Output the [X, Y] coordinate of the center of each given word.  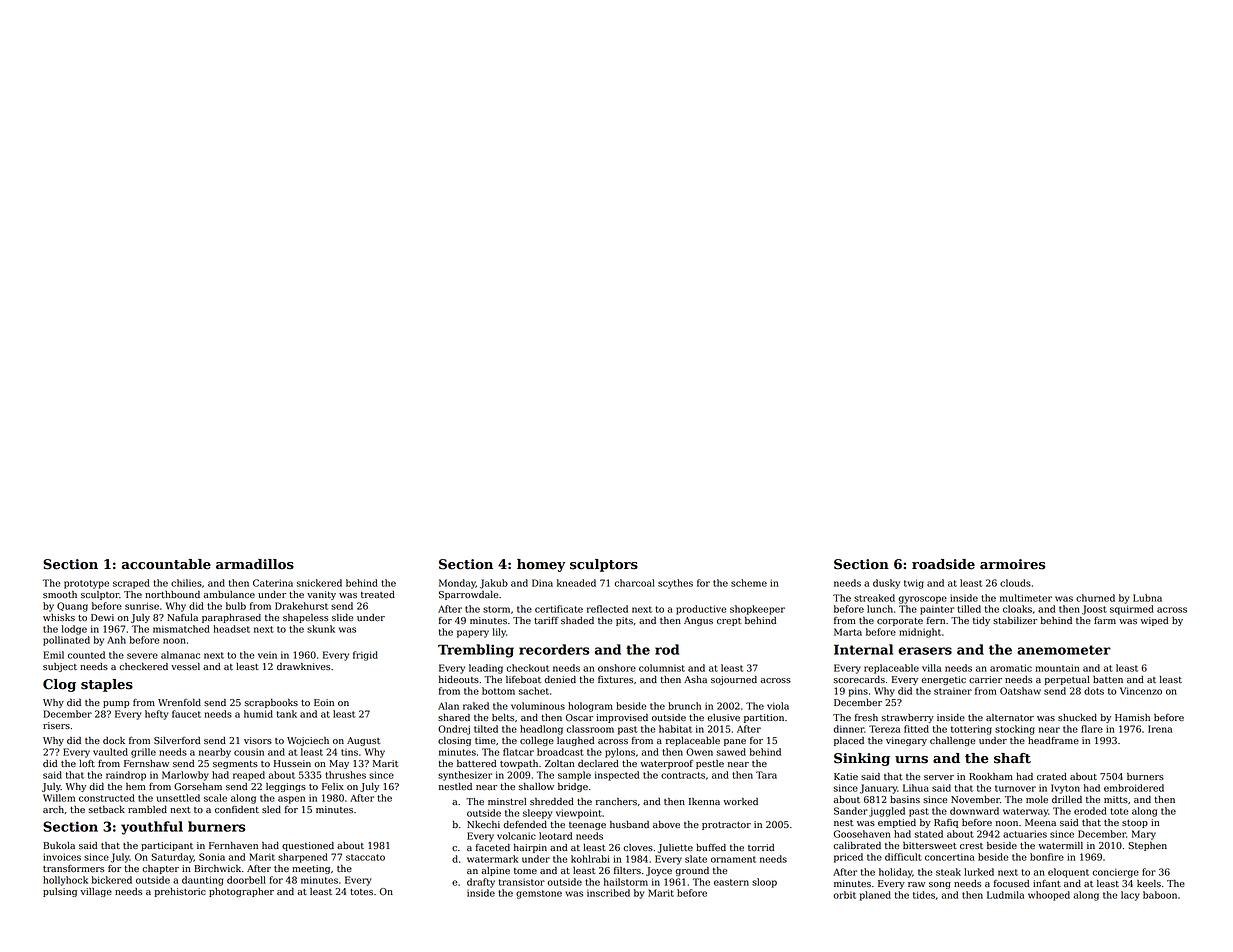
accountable [166, 564]
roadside [943, 564]
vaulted [110, 752]
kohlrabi [590, 859]
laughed [575, 741]
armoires [1012, 564]
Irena [1160, 729]
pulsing [60, 892]
